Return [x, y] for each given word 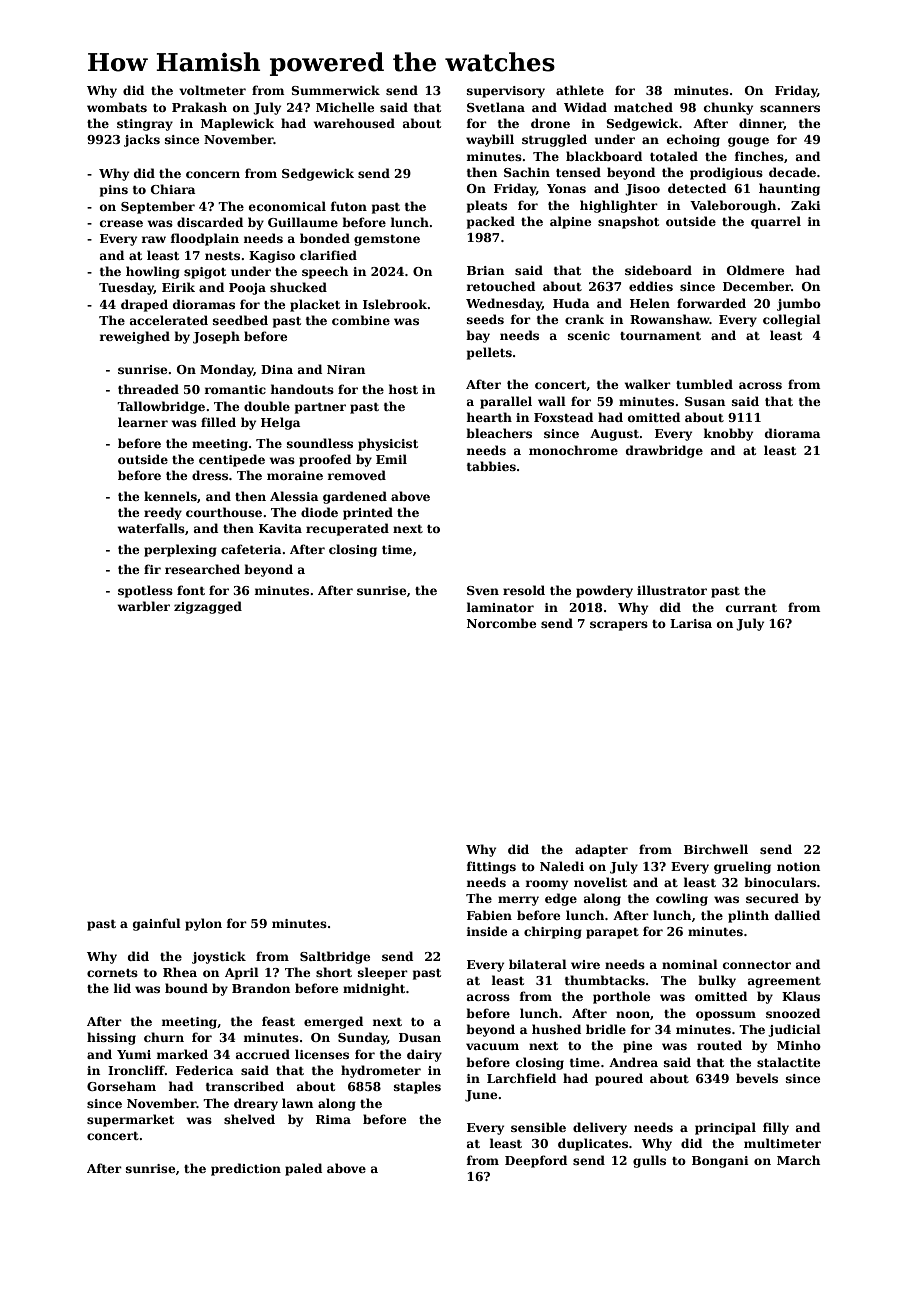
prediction [246, 1169]
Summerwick [335, 90]
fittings [491, 867]
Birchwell [716, 849]
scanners [790, 108]
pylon [203, 924]
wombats [117, 107]
